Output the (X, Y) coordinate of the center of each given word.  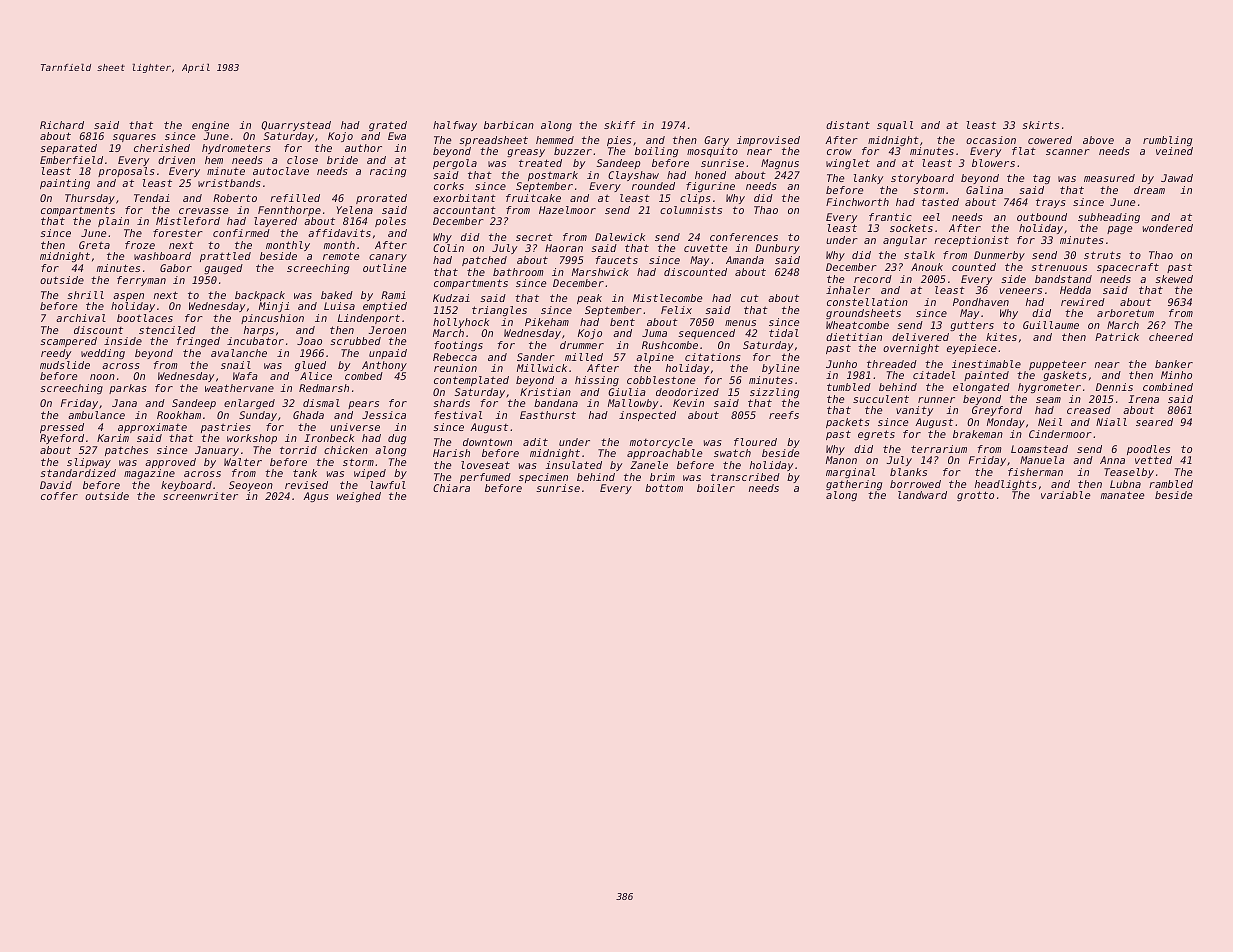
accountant (464, 210)
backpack (260, 296)
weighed (359, 497)
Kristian (545, 392)
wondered (1168, 228)
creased (1089, 410)
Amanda (745, 260)
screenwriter (200, 496)
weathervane (239, 388)
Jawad (1177, 178)
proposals (126, 172)
